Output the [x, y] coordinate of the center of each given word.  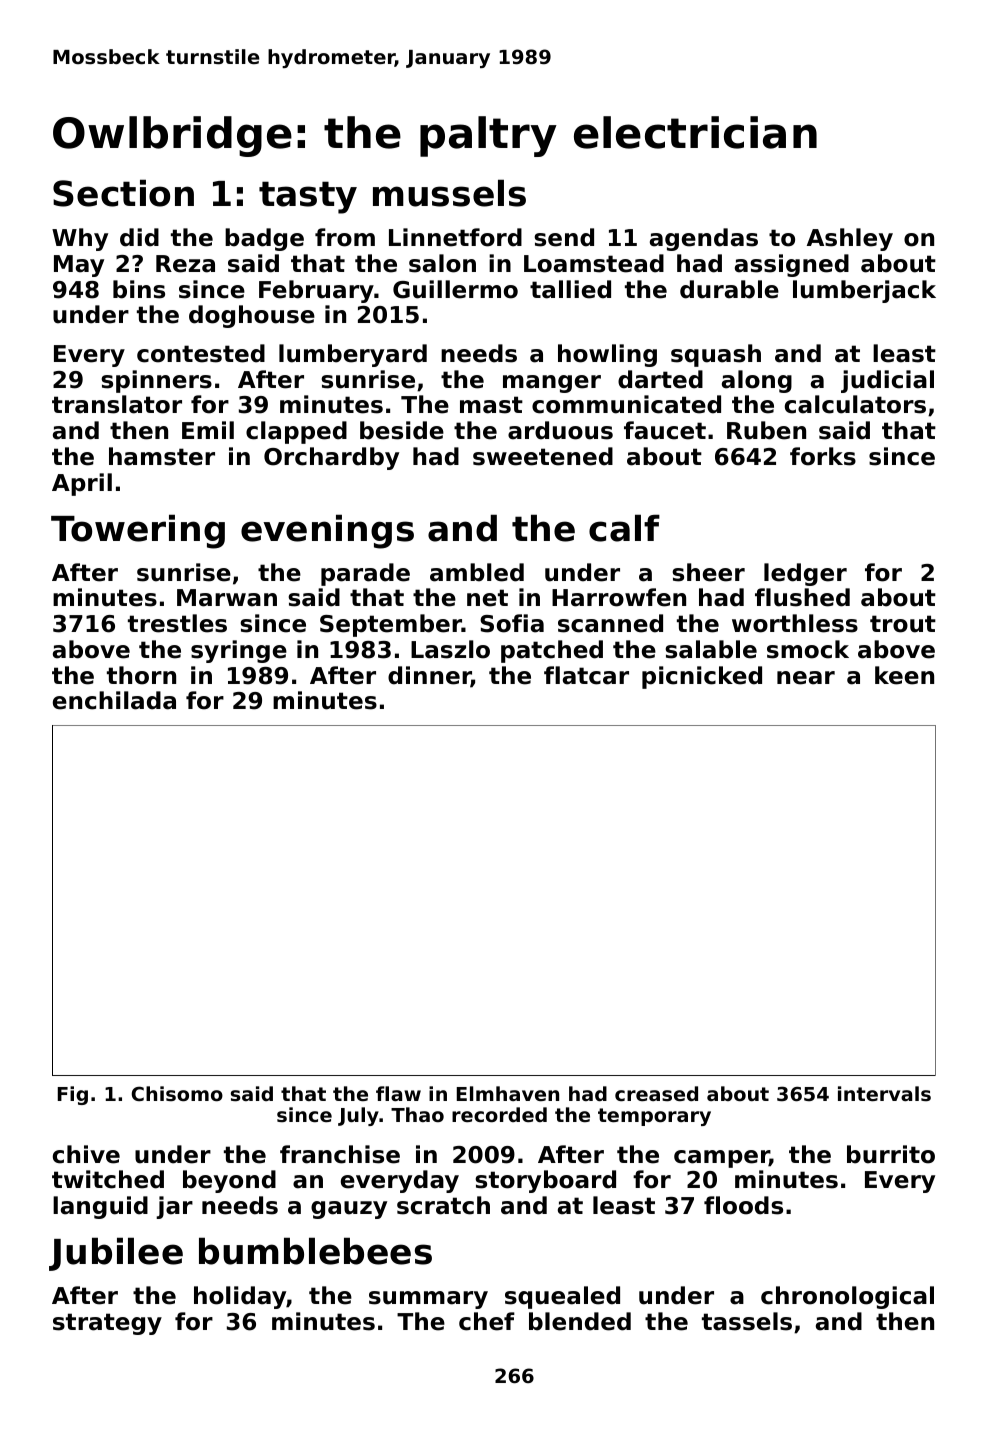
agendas [704, 239]
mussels [449, 193]
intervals [884, 1093]
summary [428, 1300]
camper [721, 1159]
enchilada [114, 700]
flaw [398, 1093]
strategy [107, 1324]
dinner [429, 676]
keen [904, 675]
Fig [73, 1095]
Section [123, 193]
